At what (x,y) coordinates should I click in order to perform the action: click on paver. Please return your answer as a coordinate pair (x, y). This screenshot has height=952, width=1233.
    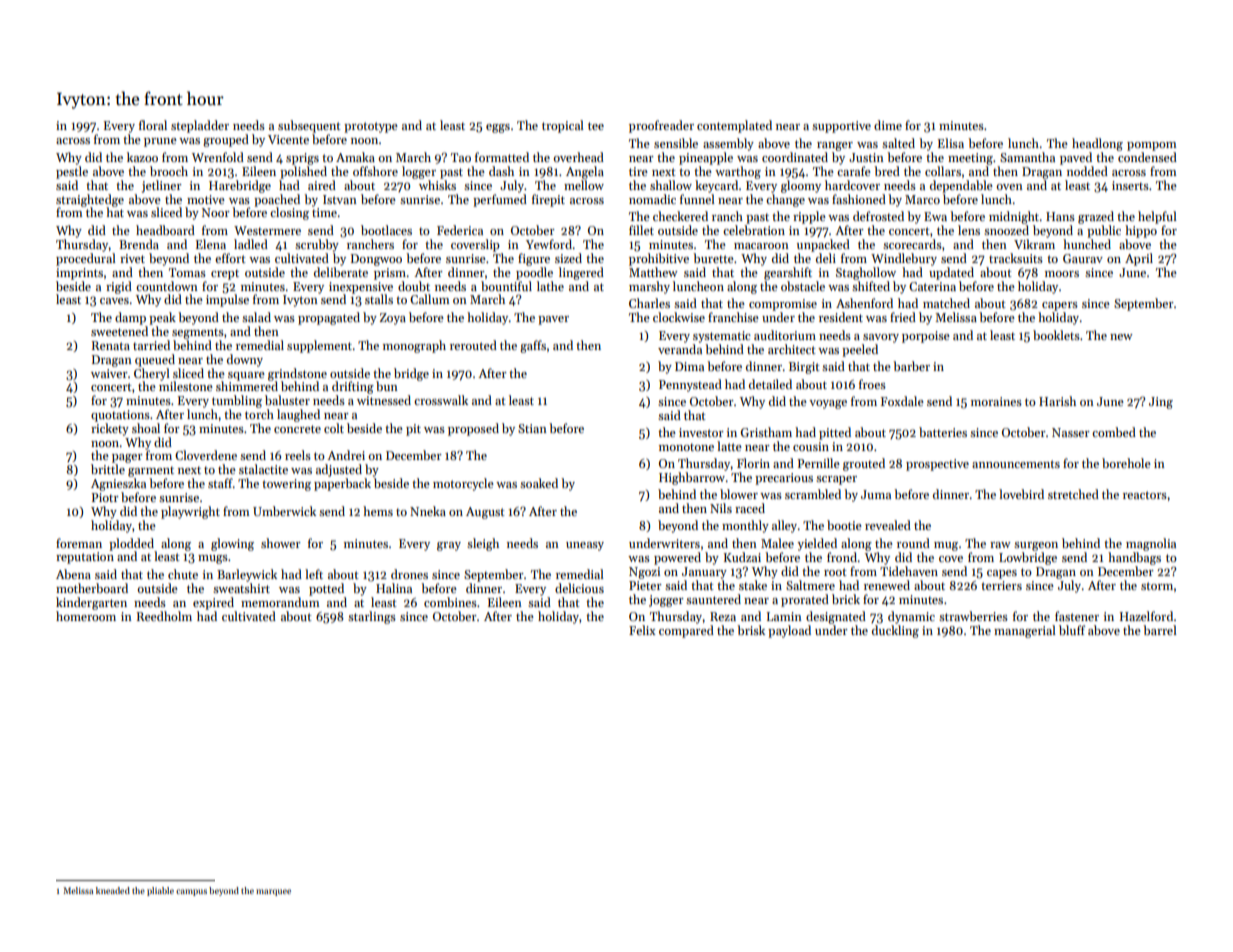
    Looking at the image, I should click on (553, 320).
